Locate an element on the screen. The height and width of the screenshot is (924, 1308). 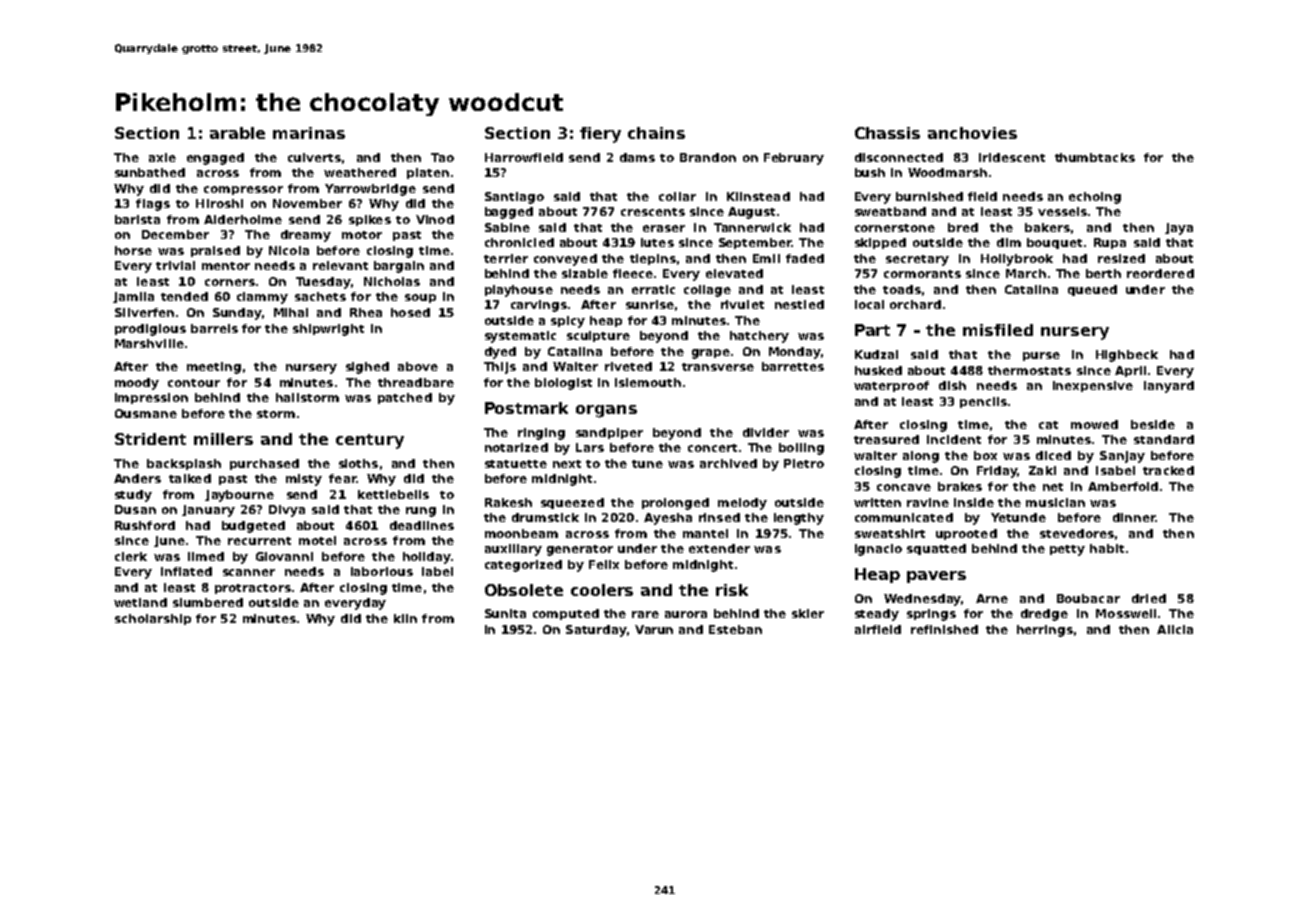
barrels is located at coordinates (214, 328).
